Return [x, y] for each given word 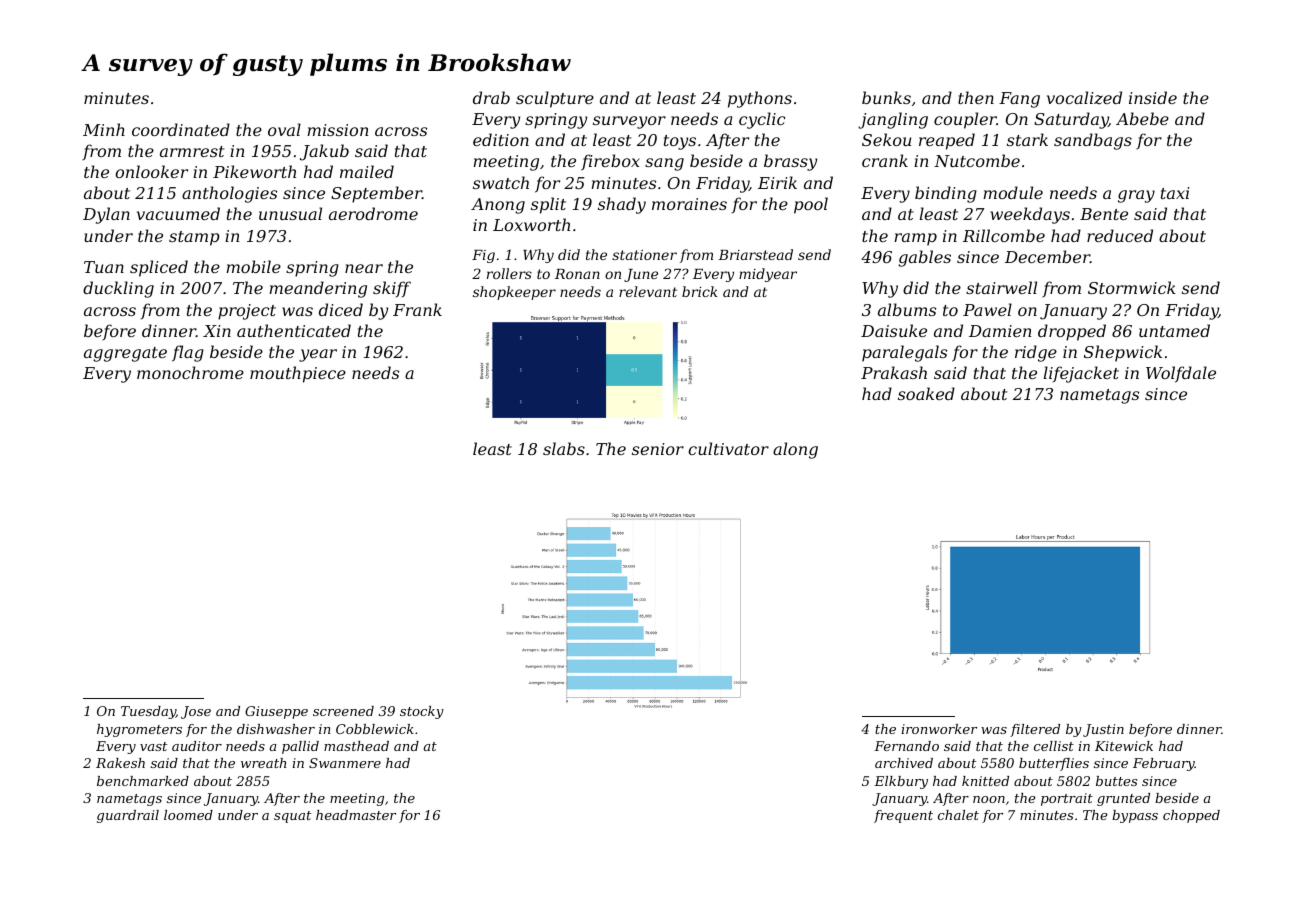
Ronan [577, 274]
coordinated [181, 129]
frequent [903, 816]
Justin [1103, 730]
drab [491, 97]
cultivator [728, 448]
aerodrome [373, 213]
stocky [422, 712]
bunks [886, 97]
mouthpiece [298, 374]
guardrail [128, 816]
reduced [1120, 235]
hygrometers [139, 730]
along [795, 450]
